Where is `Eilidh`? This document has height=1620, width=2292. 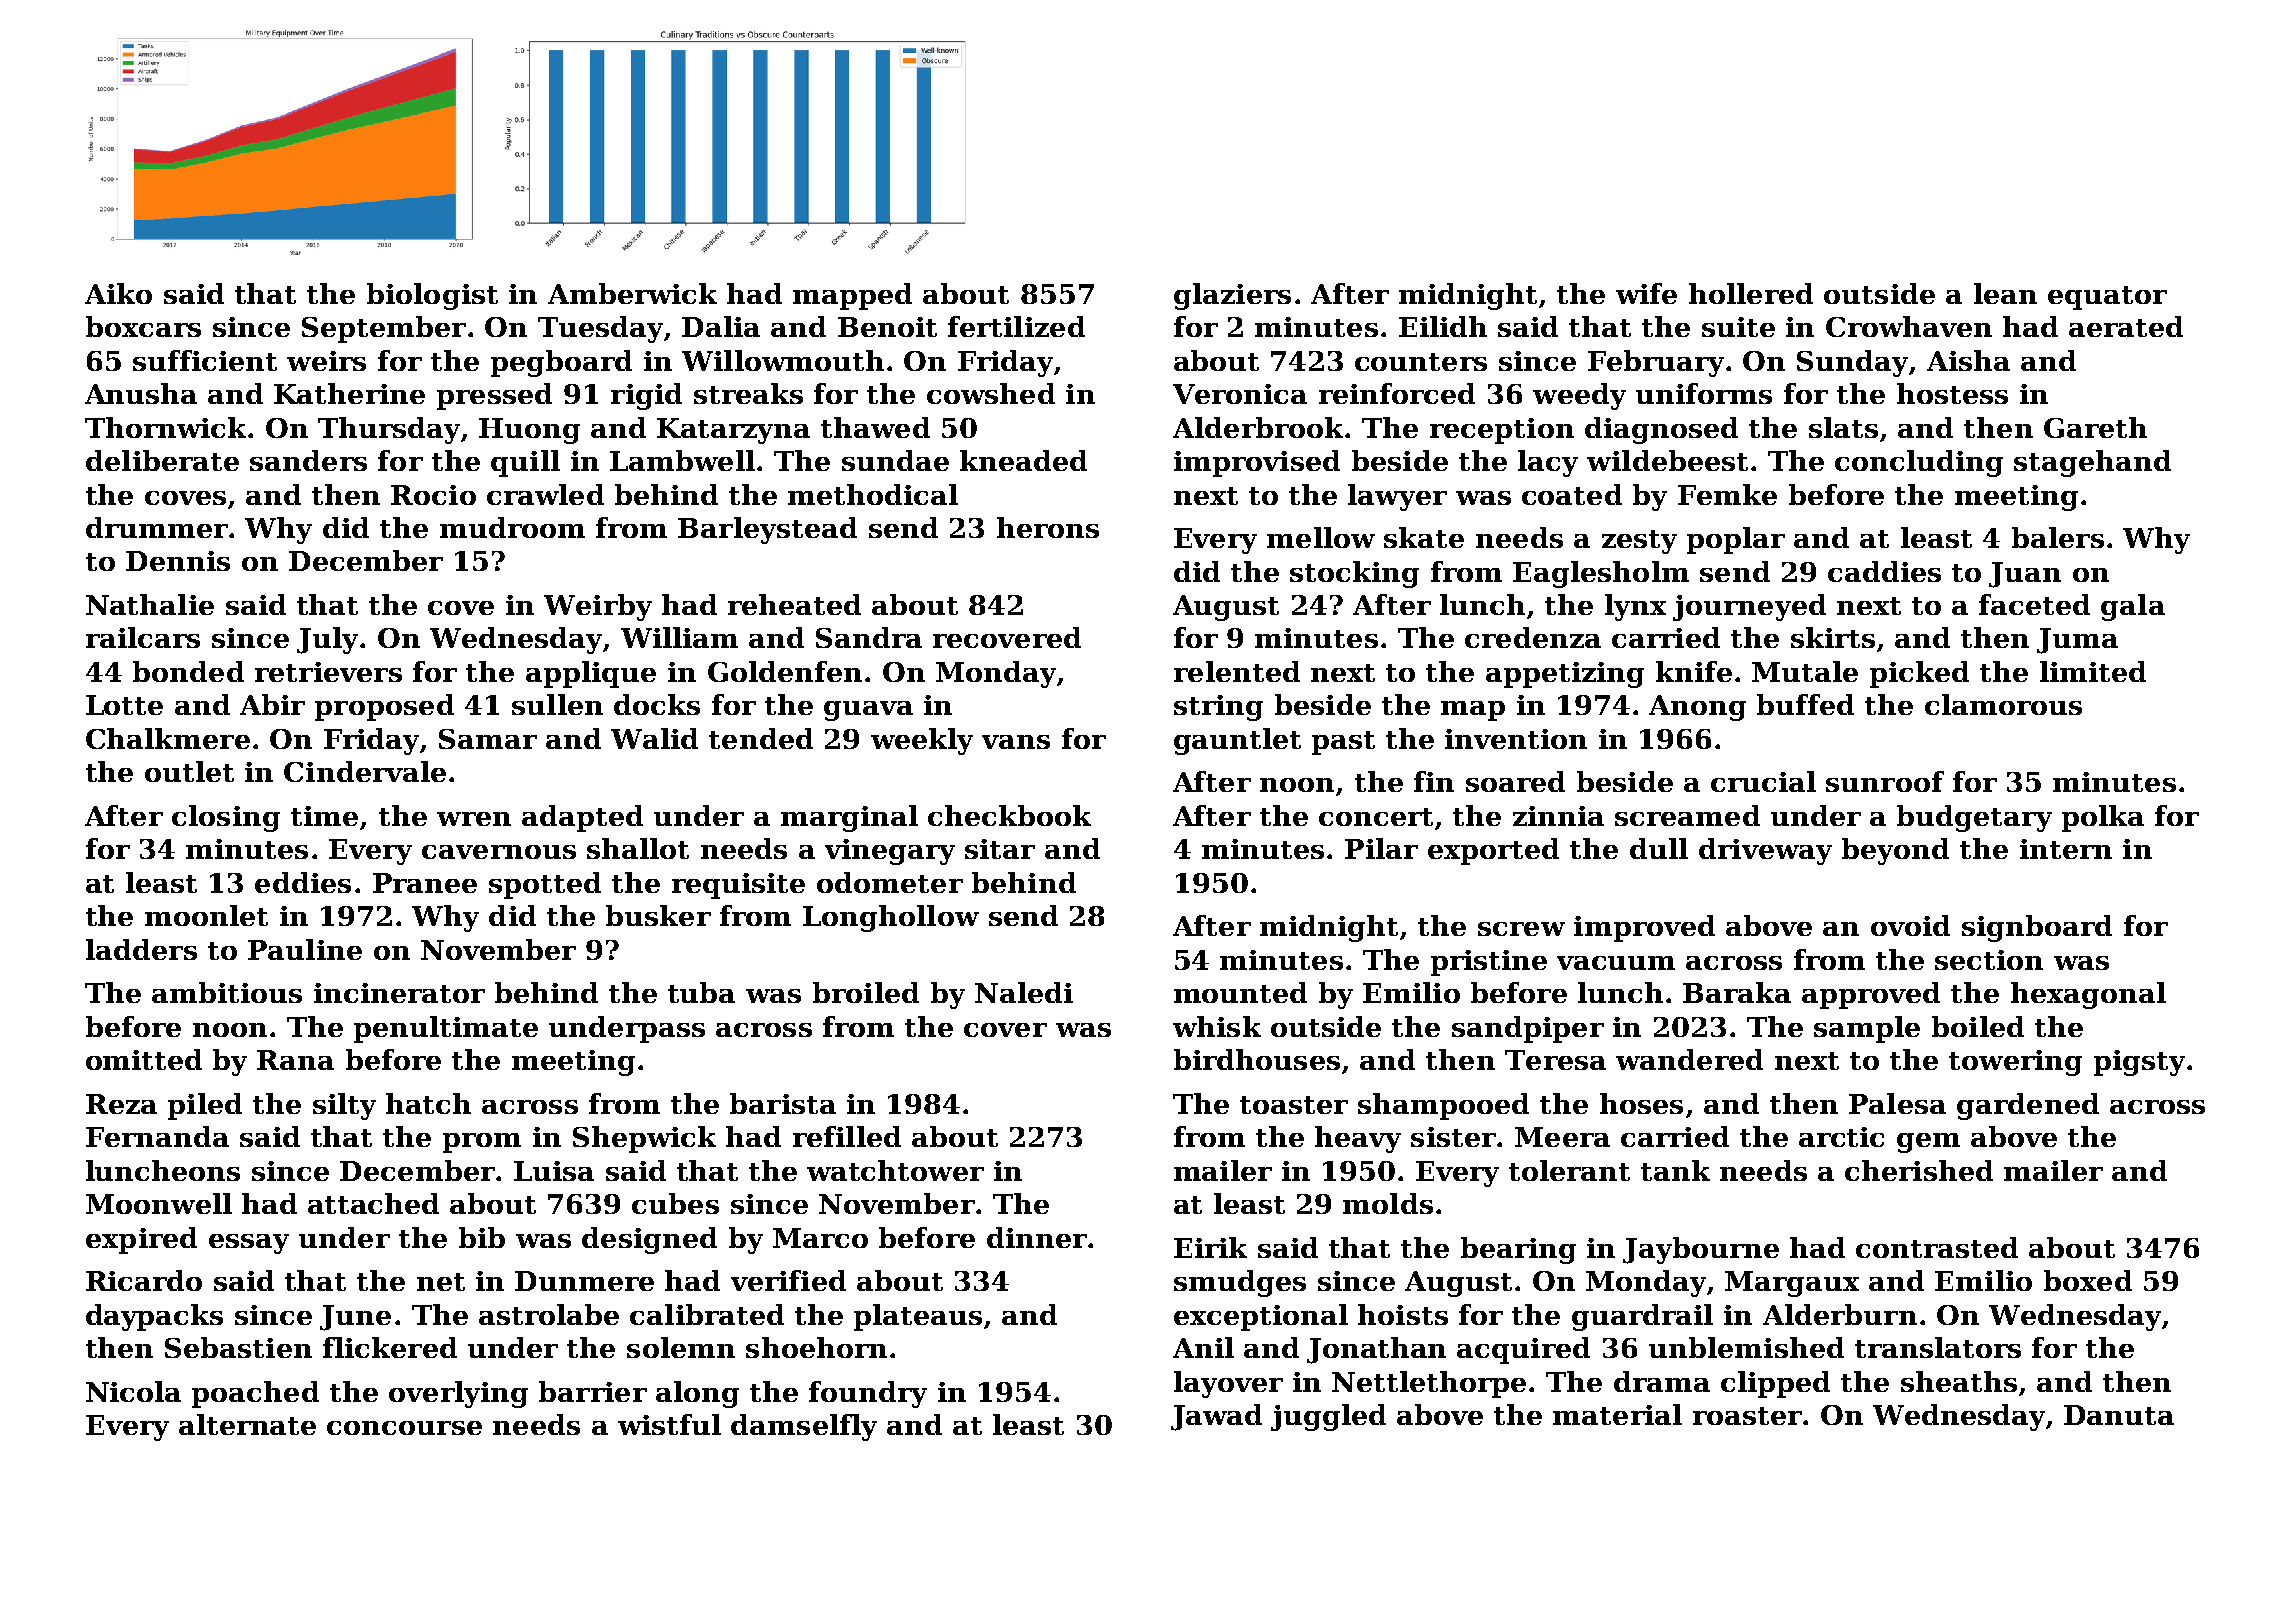 Eilidh is located at coordinates (1443, 326).
